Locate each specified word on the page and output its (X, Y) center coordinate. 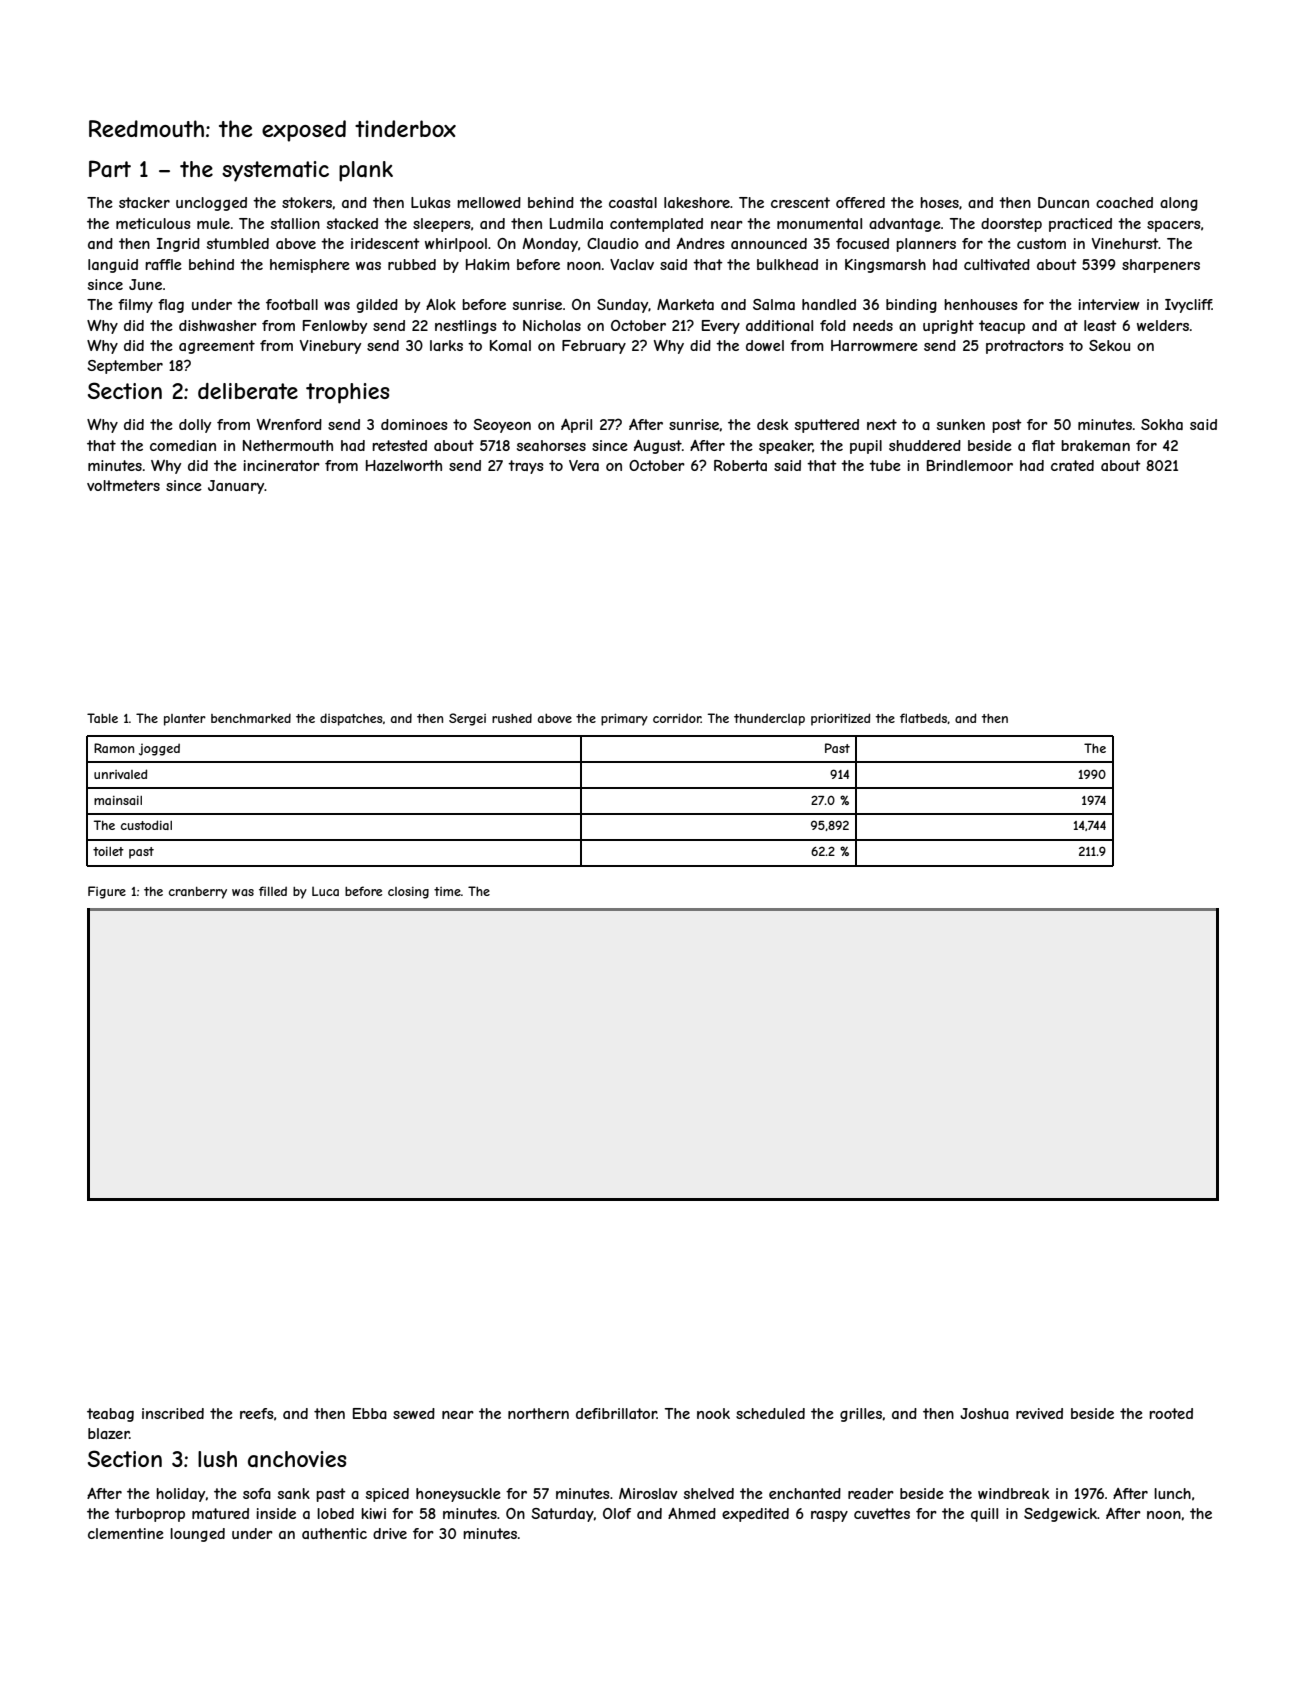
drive (390, 1533)
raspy (829, 1516)
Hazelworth (404, 465)
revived (1039, 1413)
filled (273, 891)
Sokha (1162, 424)
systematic (275, 171)
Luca (325, 891)
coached (1124, 202)
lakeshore (697, 202)
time (447, 891)
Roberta (740, 465)
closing (408, 893)
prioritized (840, 719)
